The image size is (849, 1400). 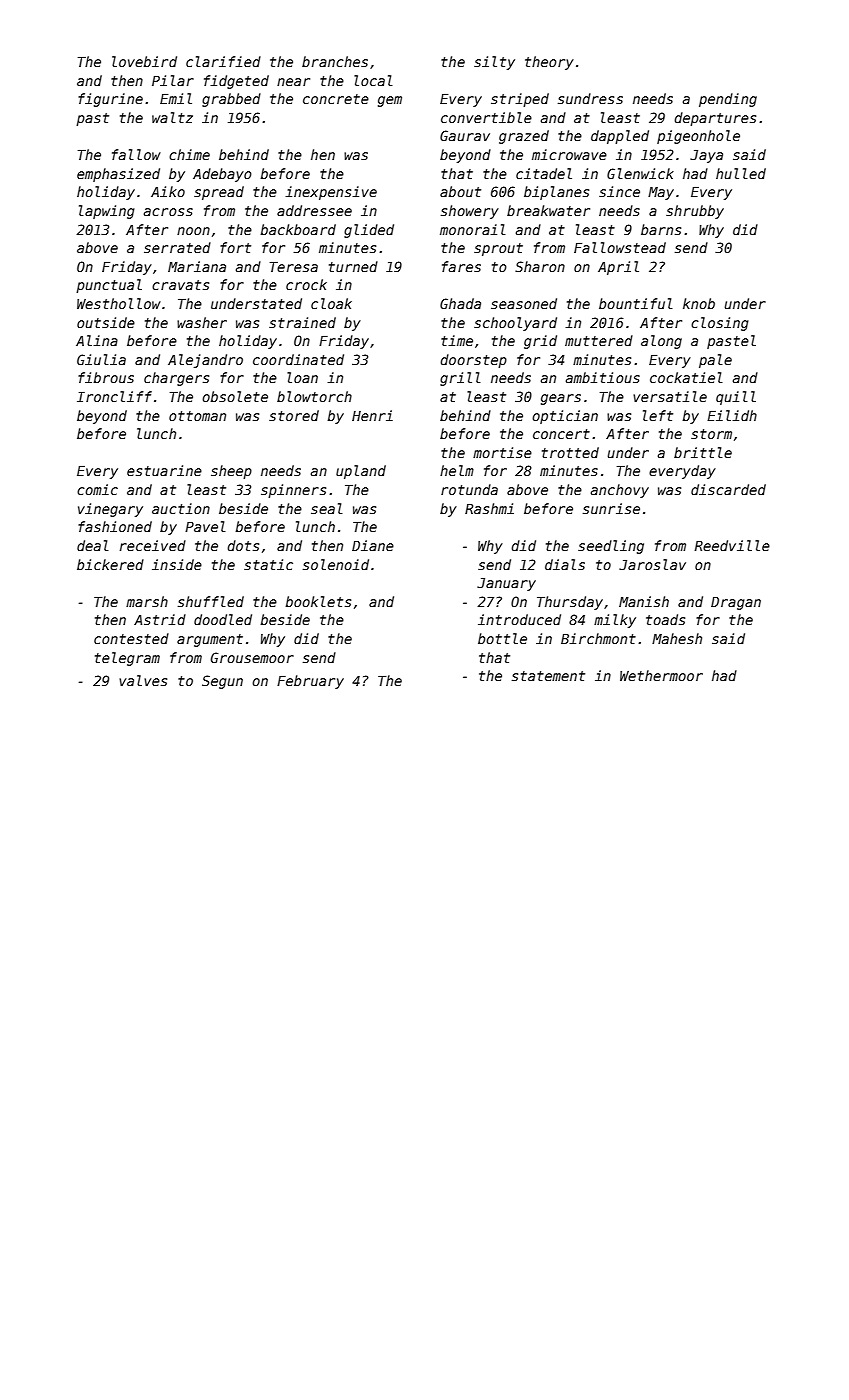 I want to click on introduced, so click(x=519, y=619).
